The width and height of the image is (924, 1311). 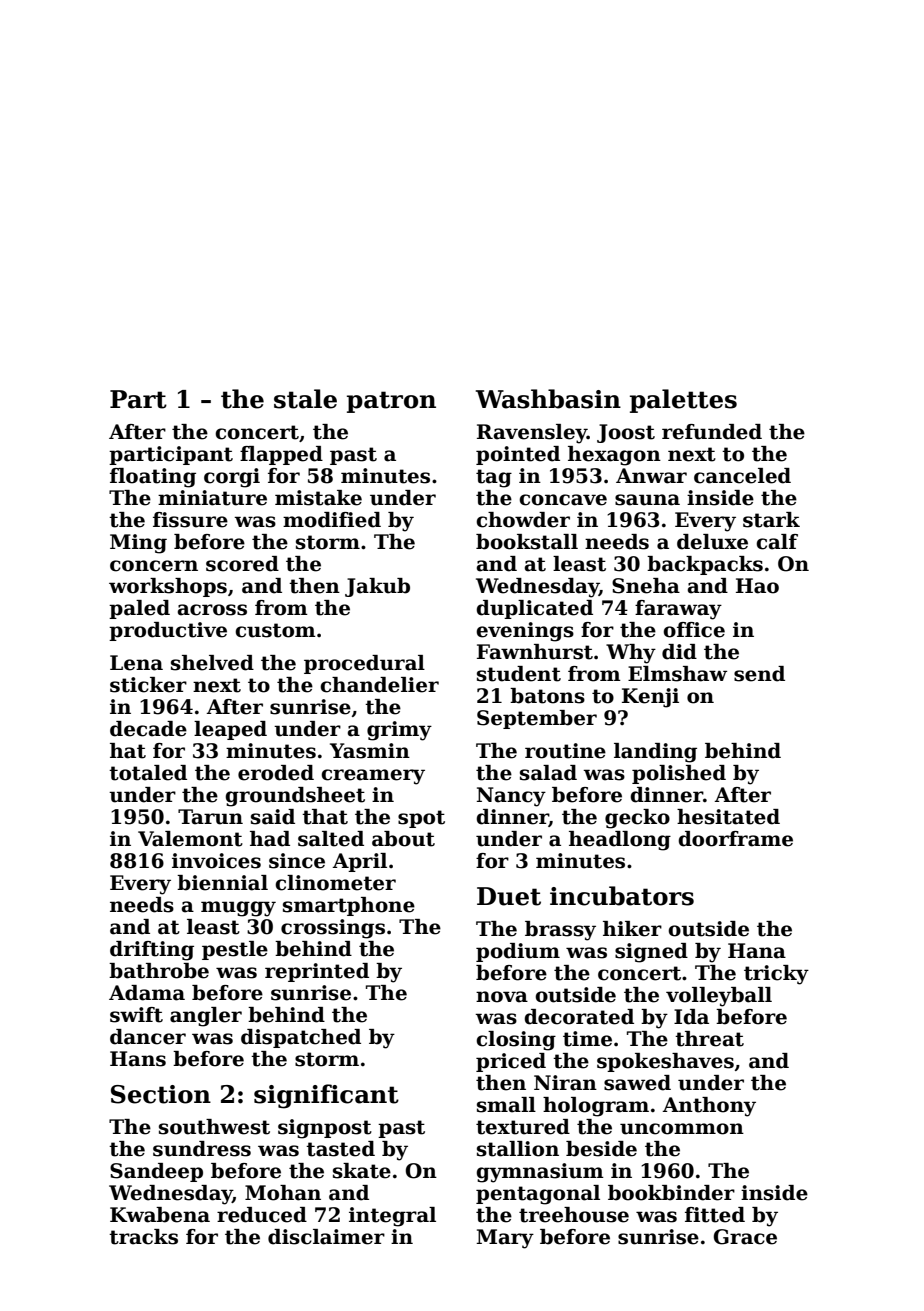 What do you see at coordinates (691, 1017) in the image?
I see `Ida` at bounding box center [691, 1017].
